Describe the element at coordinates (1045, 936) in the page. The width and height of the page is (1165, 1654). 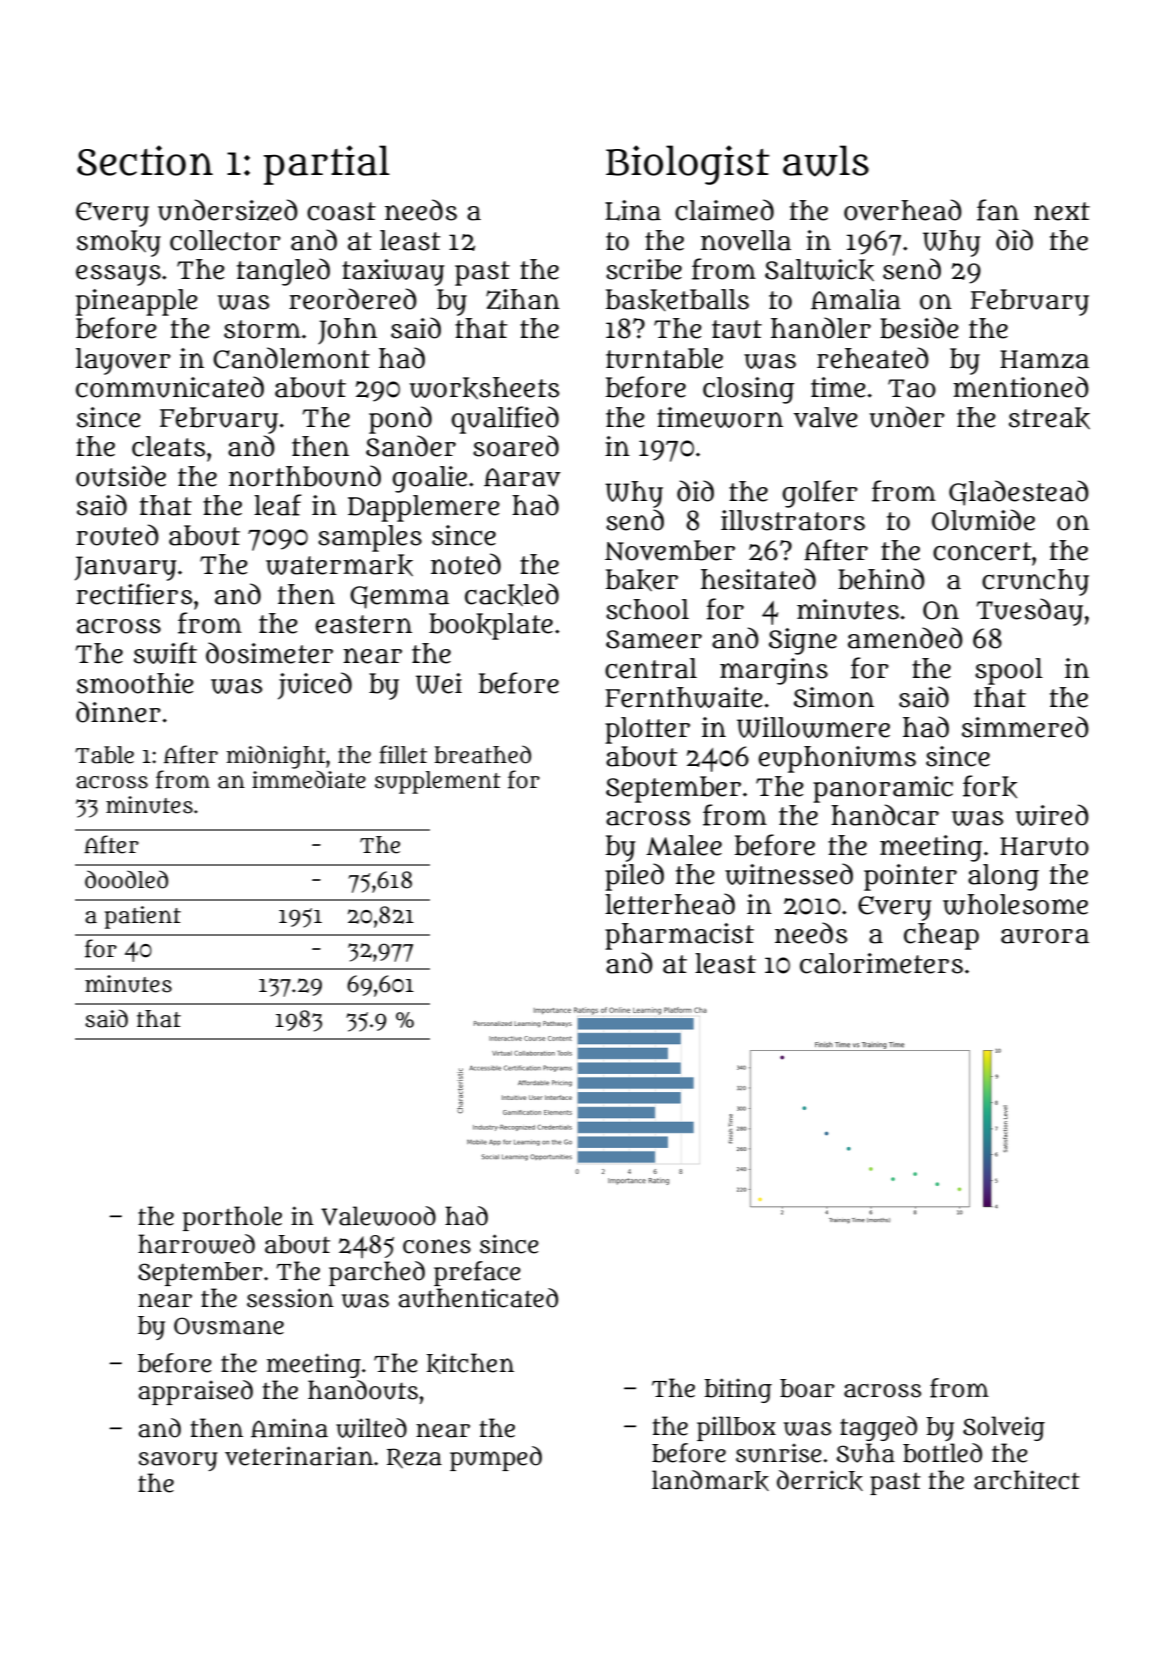
I see `aurora` at that location.
